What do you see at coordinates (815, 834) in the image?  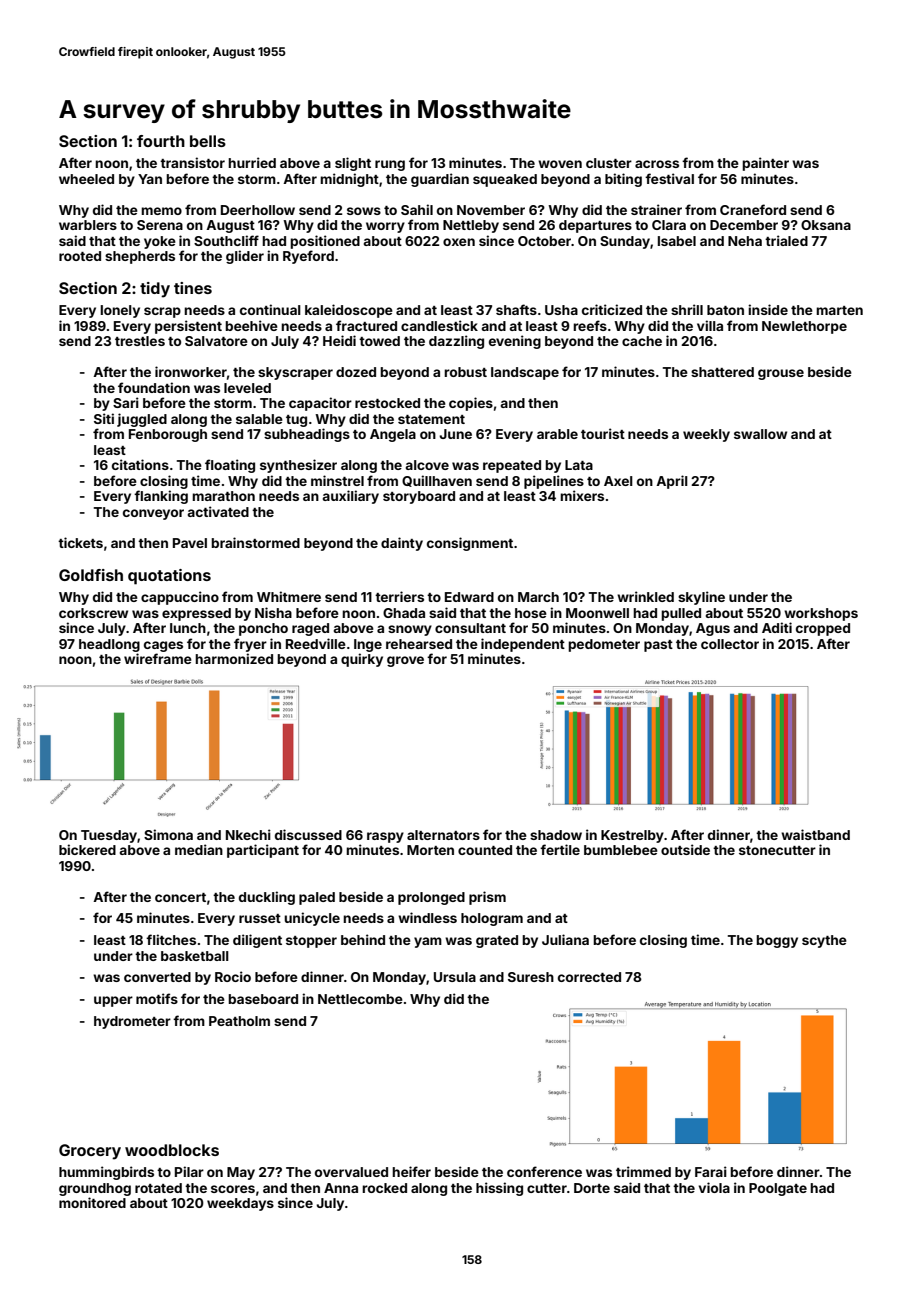 I see `waistband` at bounding box center [815, 834].
